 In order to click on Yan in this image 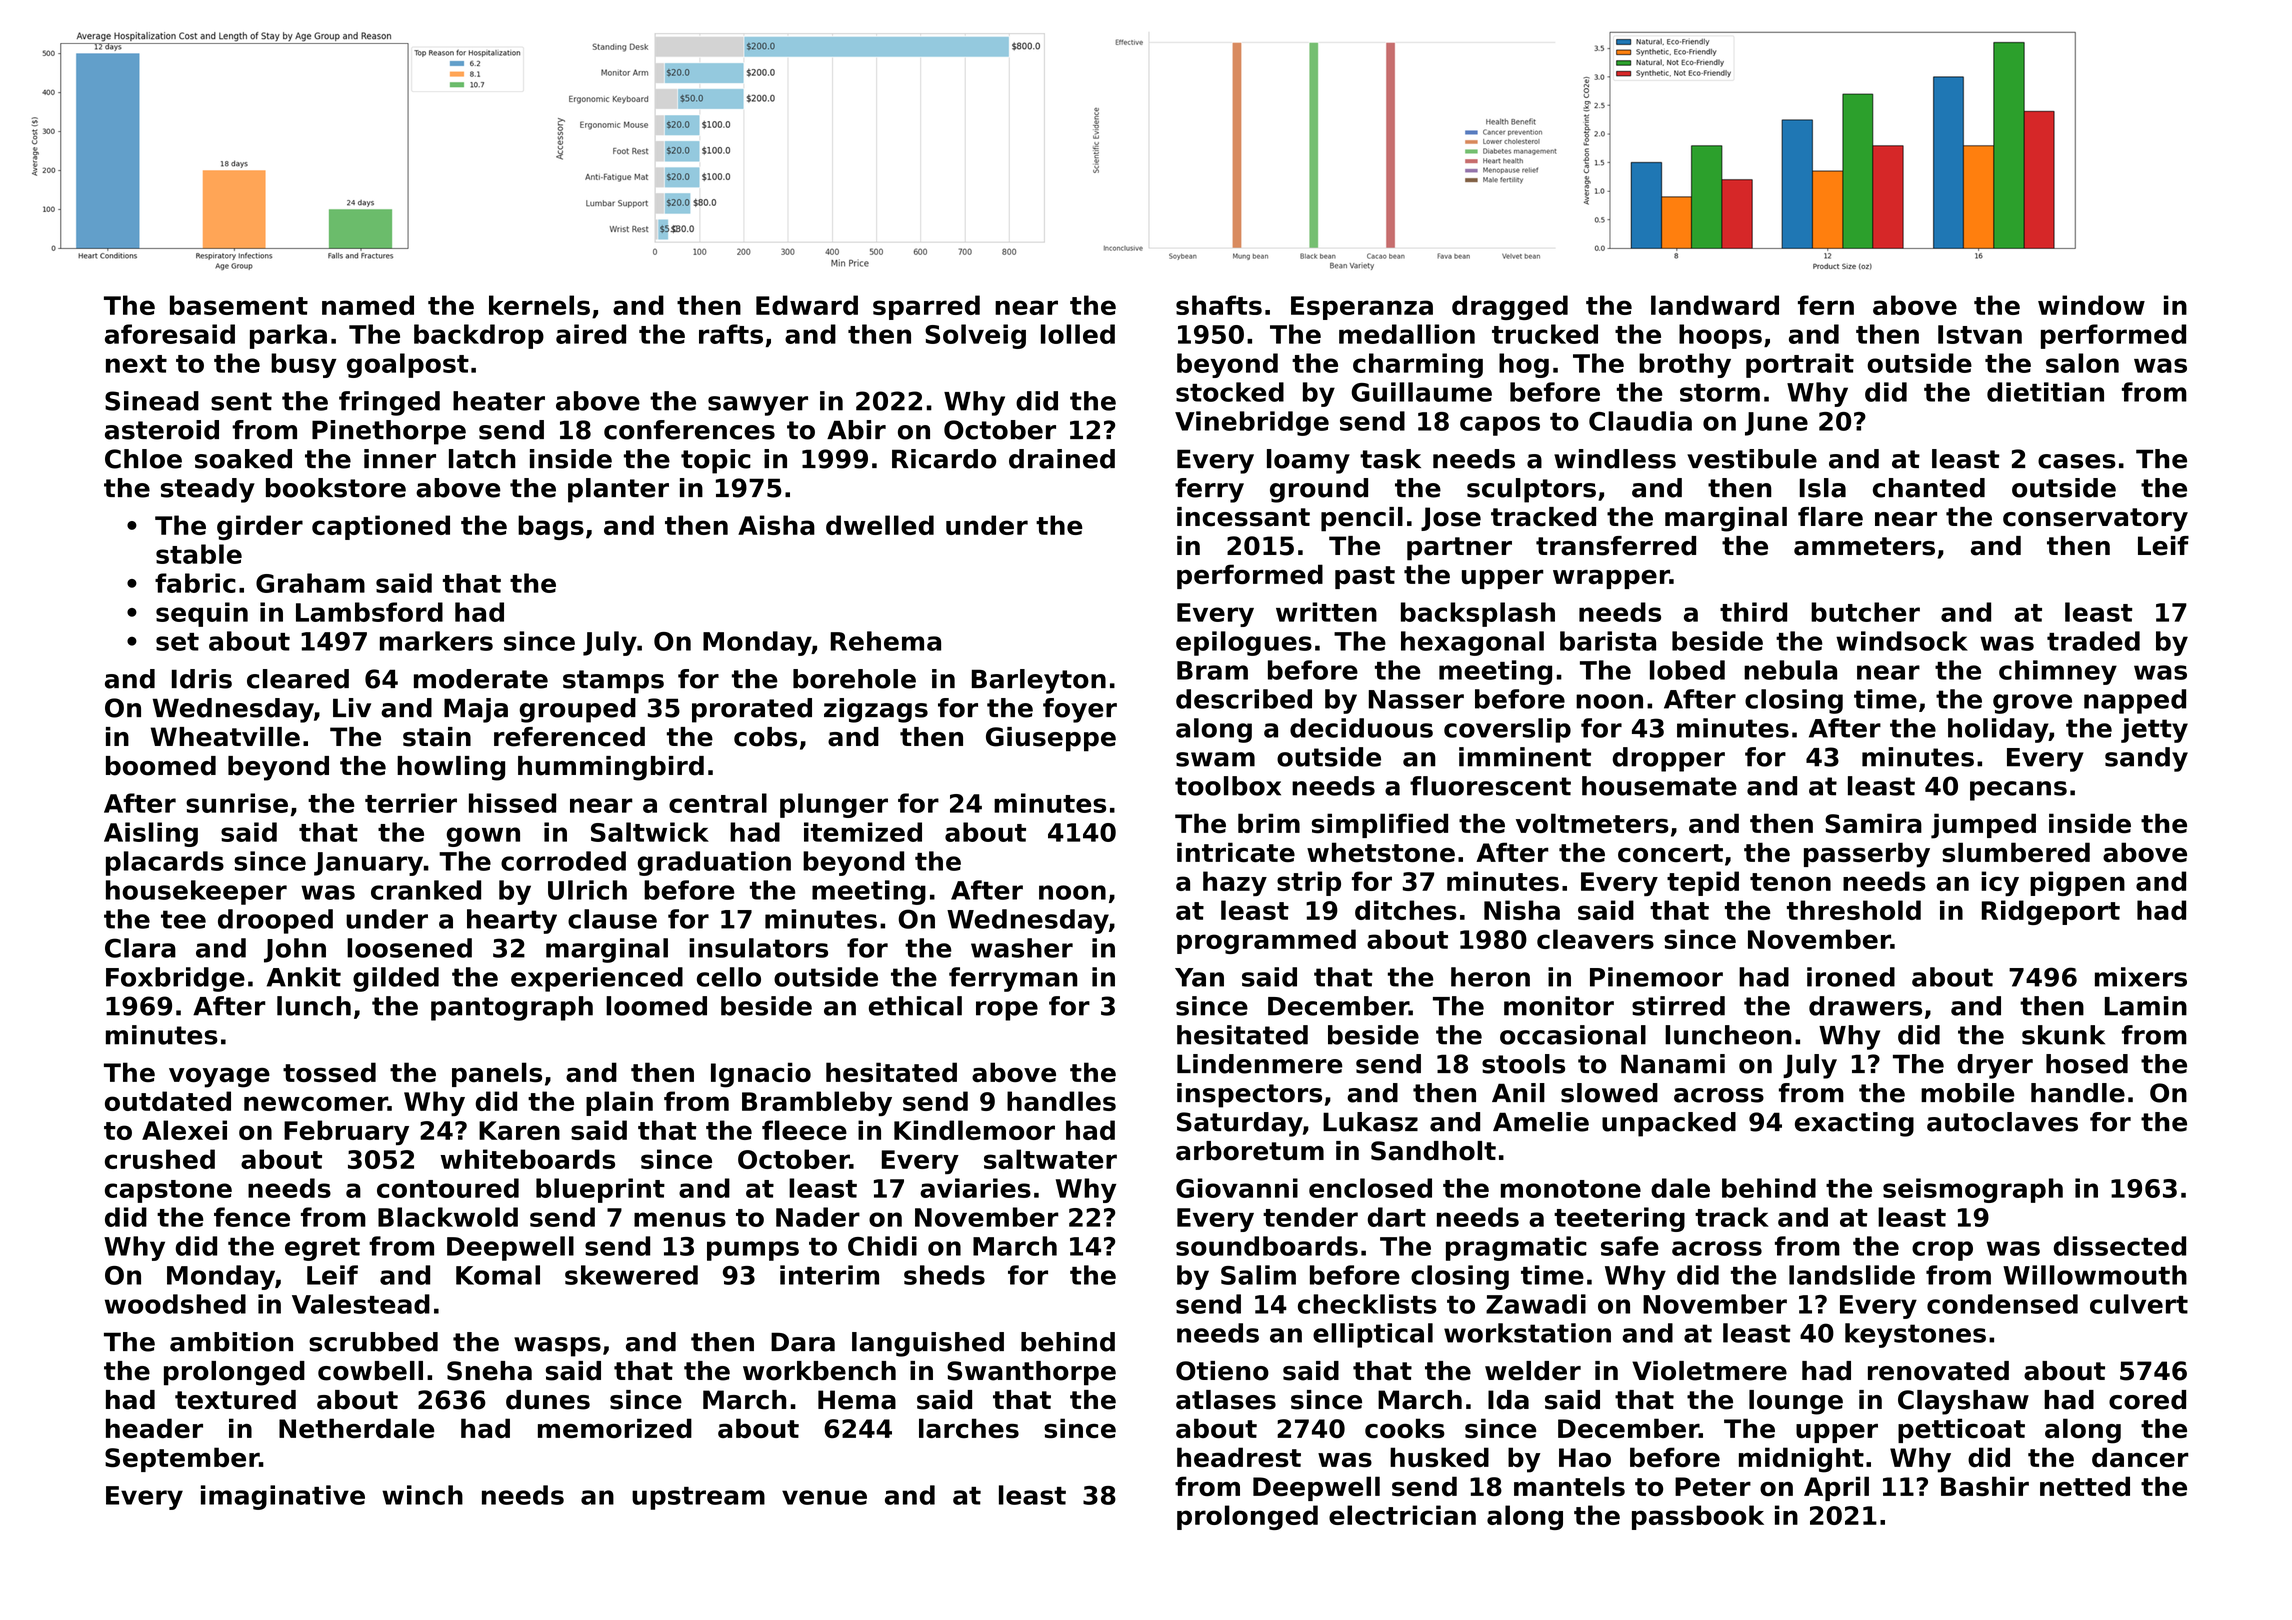, I will do `click(1199, 977)`.
